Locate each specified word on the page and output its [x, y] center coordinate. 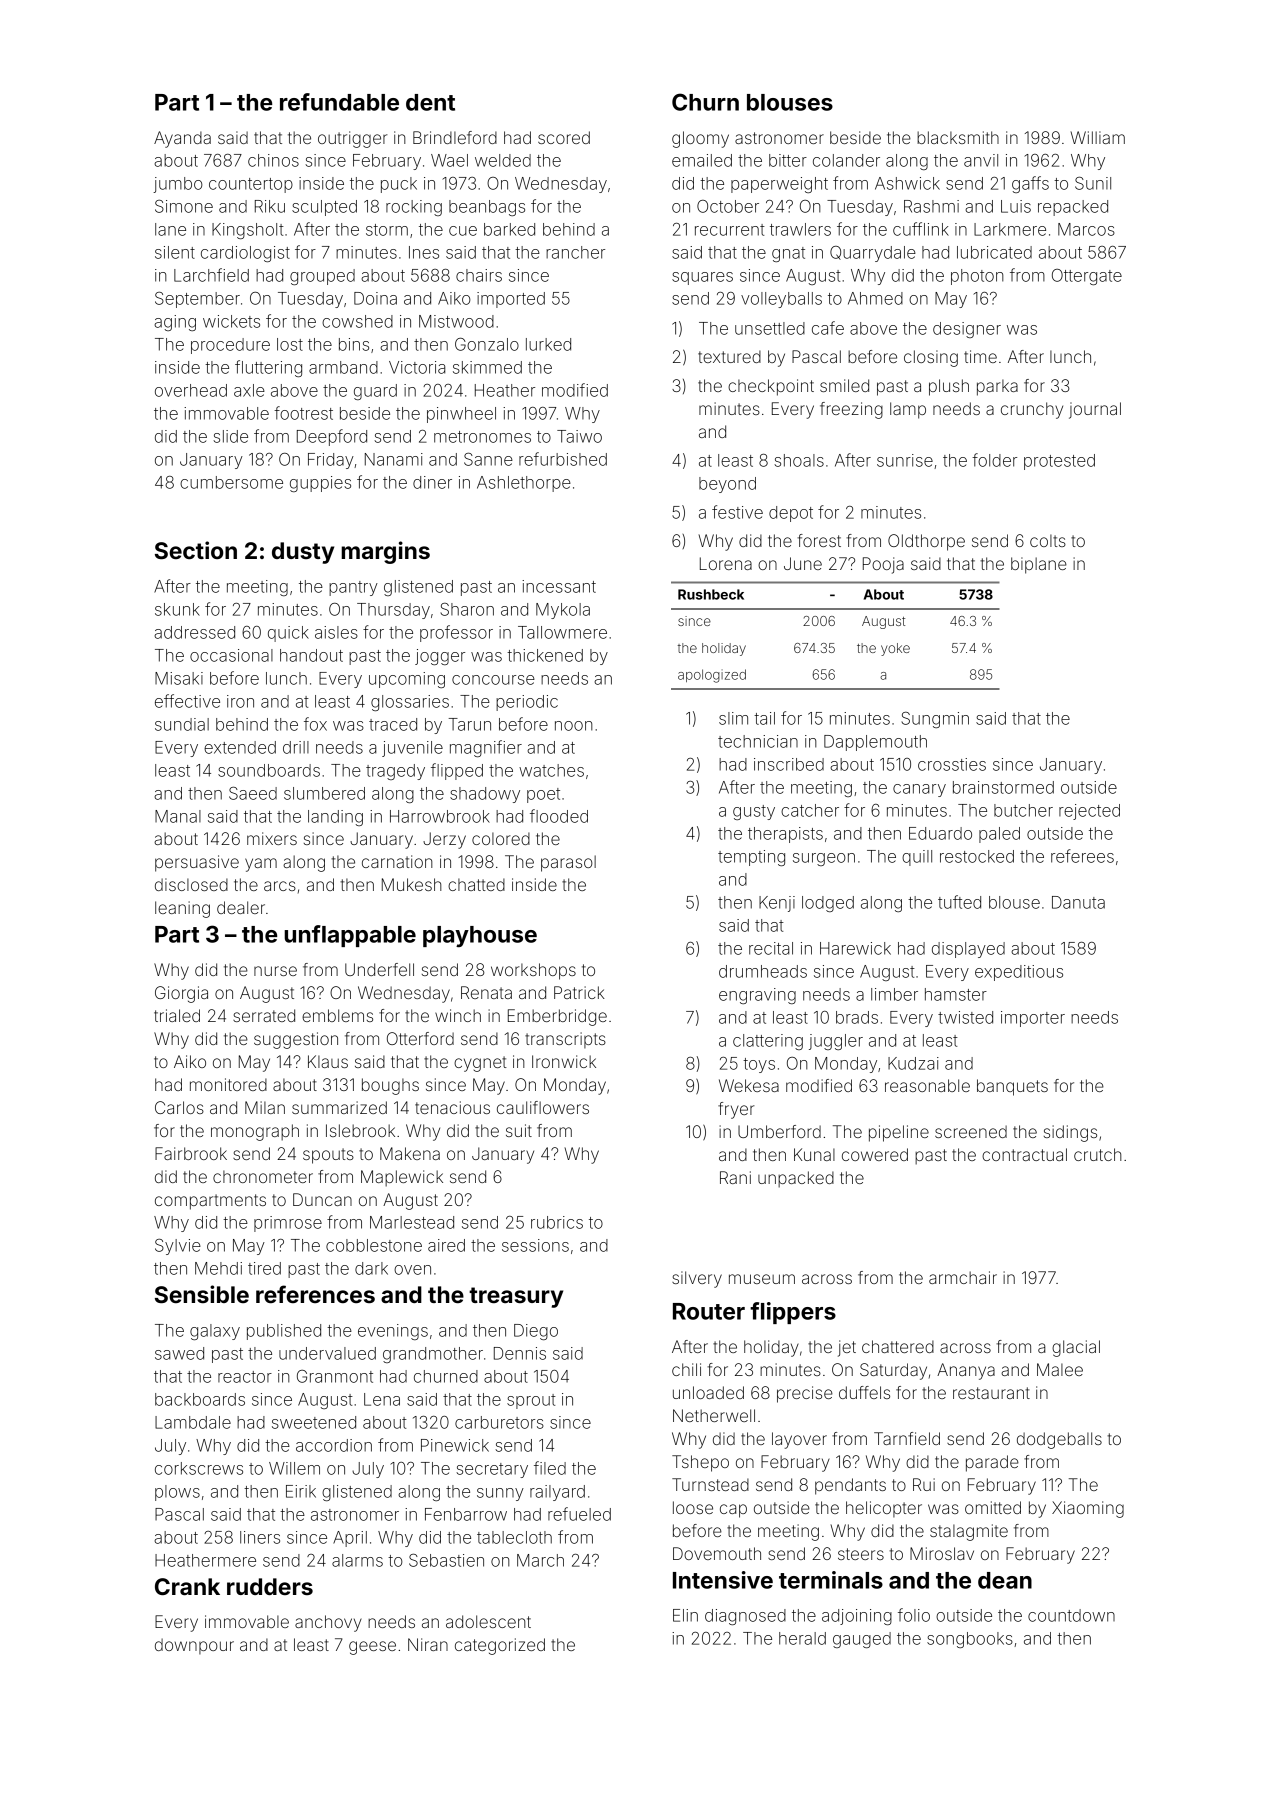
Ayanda [182, 139]
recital [771, 948]
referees [1082, 856]
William [1098, 137]
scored [564, 137]
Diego [536, 1332]
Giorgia [181, 994]
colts [1048, 540]
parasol [568, 863]
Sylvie [178, 1247]
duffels [864, 1392]
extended [240, 747]
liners [260, 1537]
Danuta [1078, 902]
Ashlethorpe [524, 484]
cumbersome [231, 482]
